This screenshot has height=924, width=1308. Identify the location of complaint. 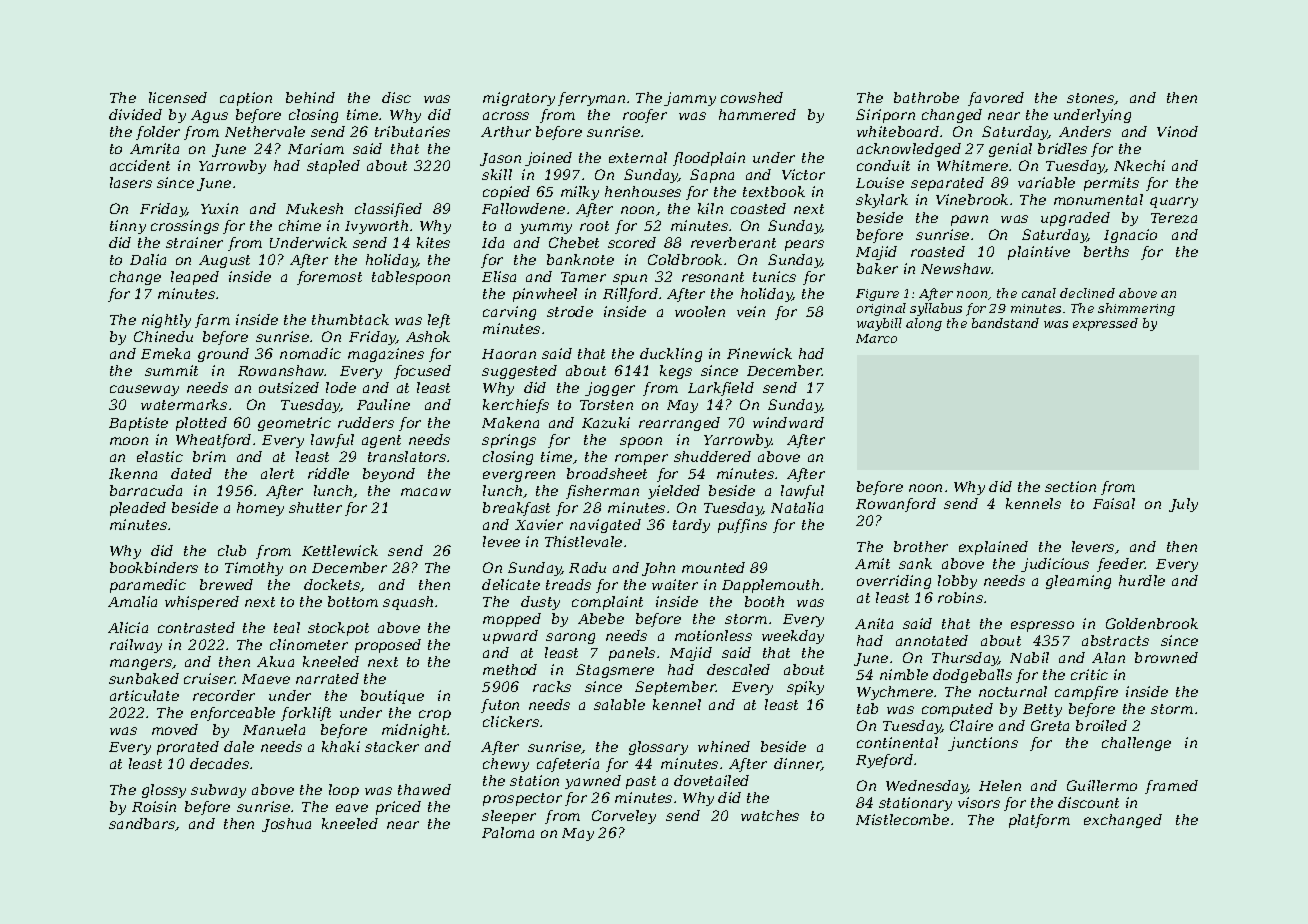
(607, 603).
